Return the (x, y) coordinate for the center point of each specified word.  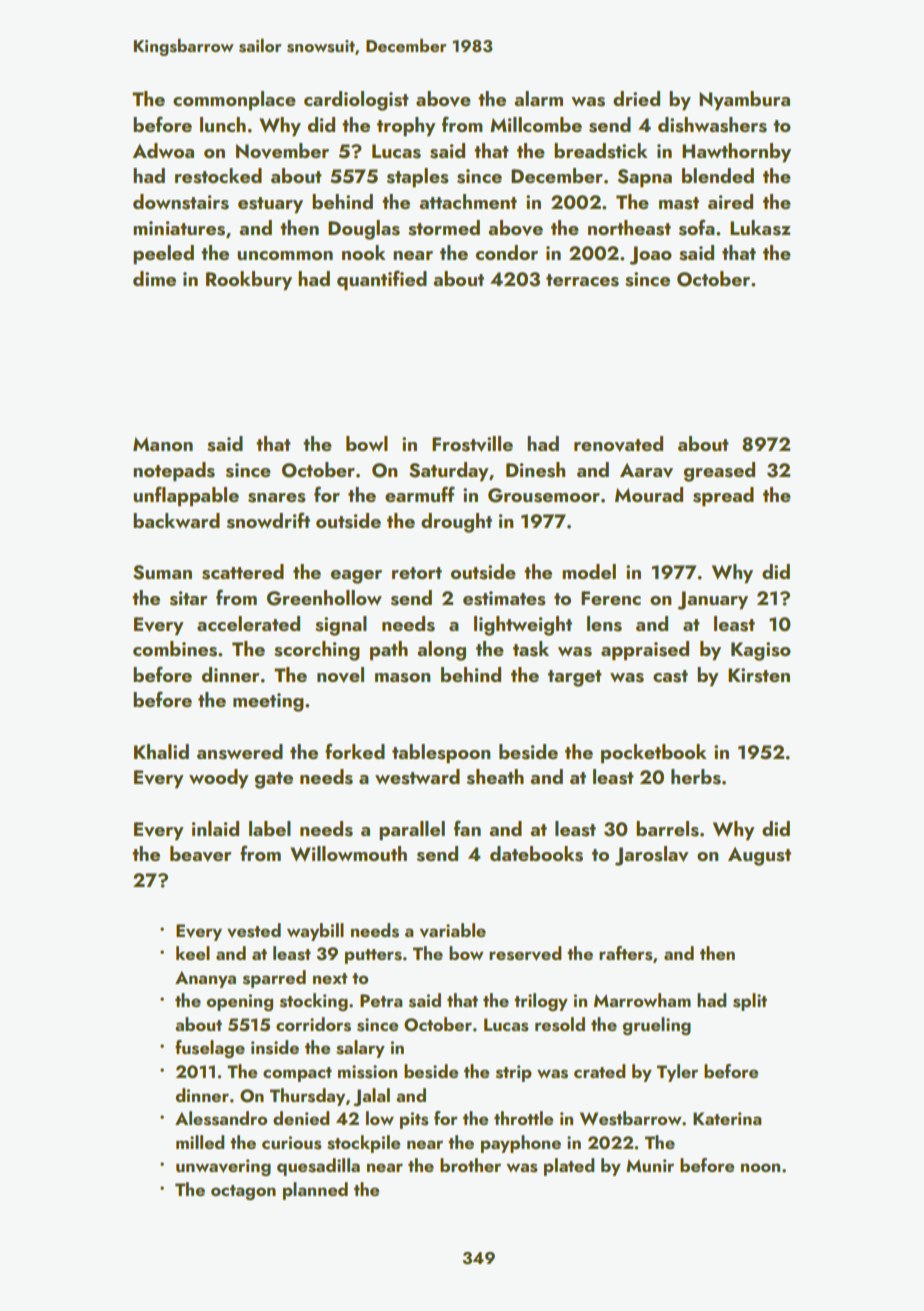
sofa (697, 227)
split (750, 1002)
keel (193, 953)
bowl (367, 443)
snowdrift (268, 520)
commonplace (234, 101)
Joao (650, 255)
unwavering (223, 1167)
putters (373, 956)
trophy (406, 127)
